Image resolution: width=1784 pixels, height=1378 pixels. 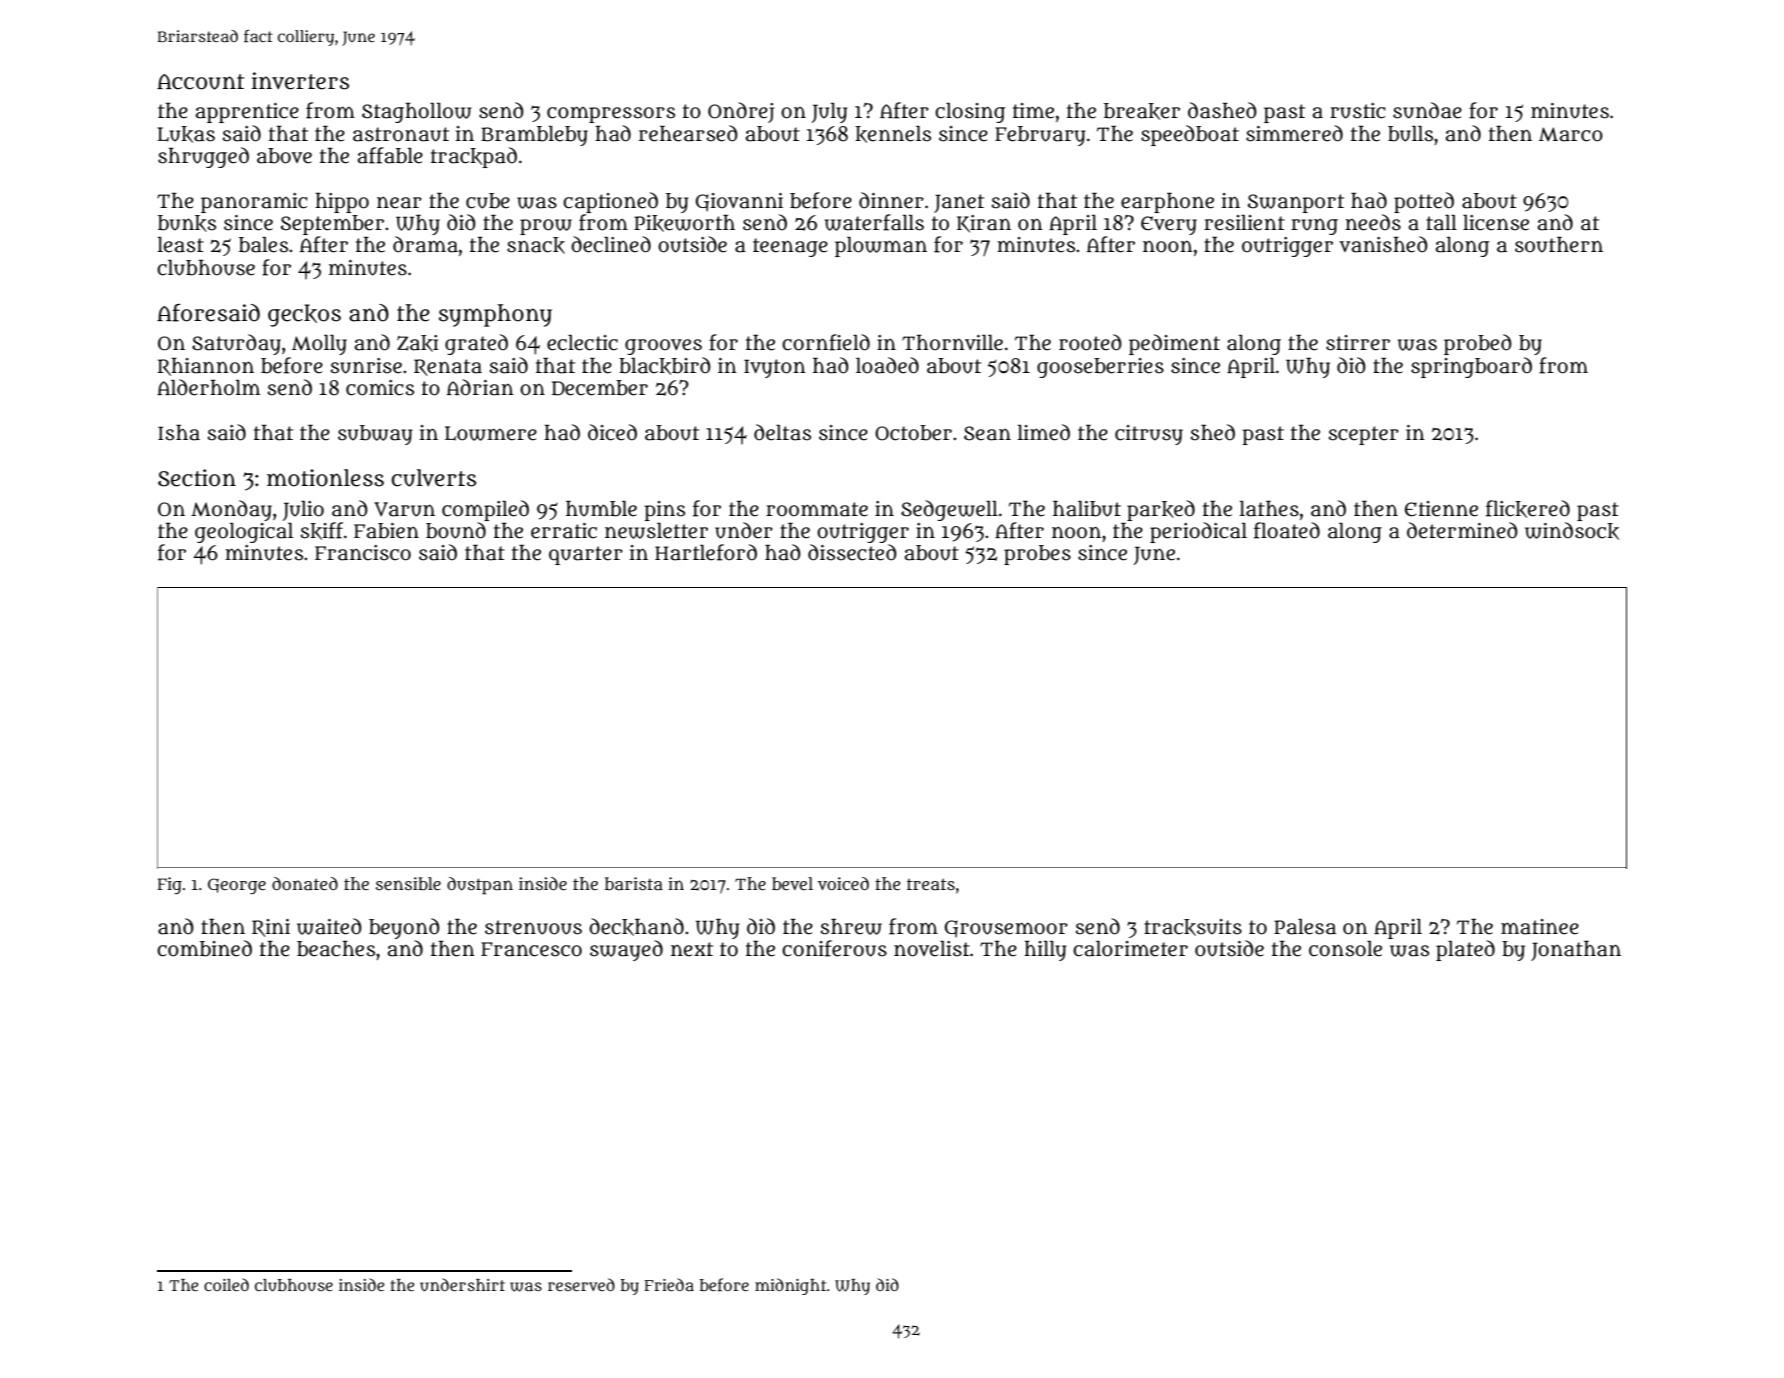 What do you see at coordinates (200, 82) in the document?
I see `Account` at bounding box center [200, 82].
